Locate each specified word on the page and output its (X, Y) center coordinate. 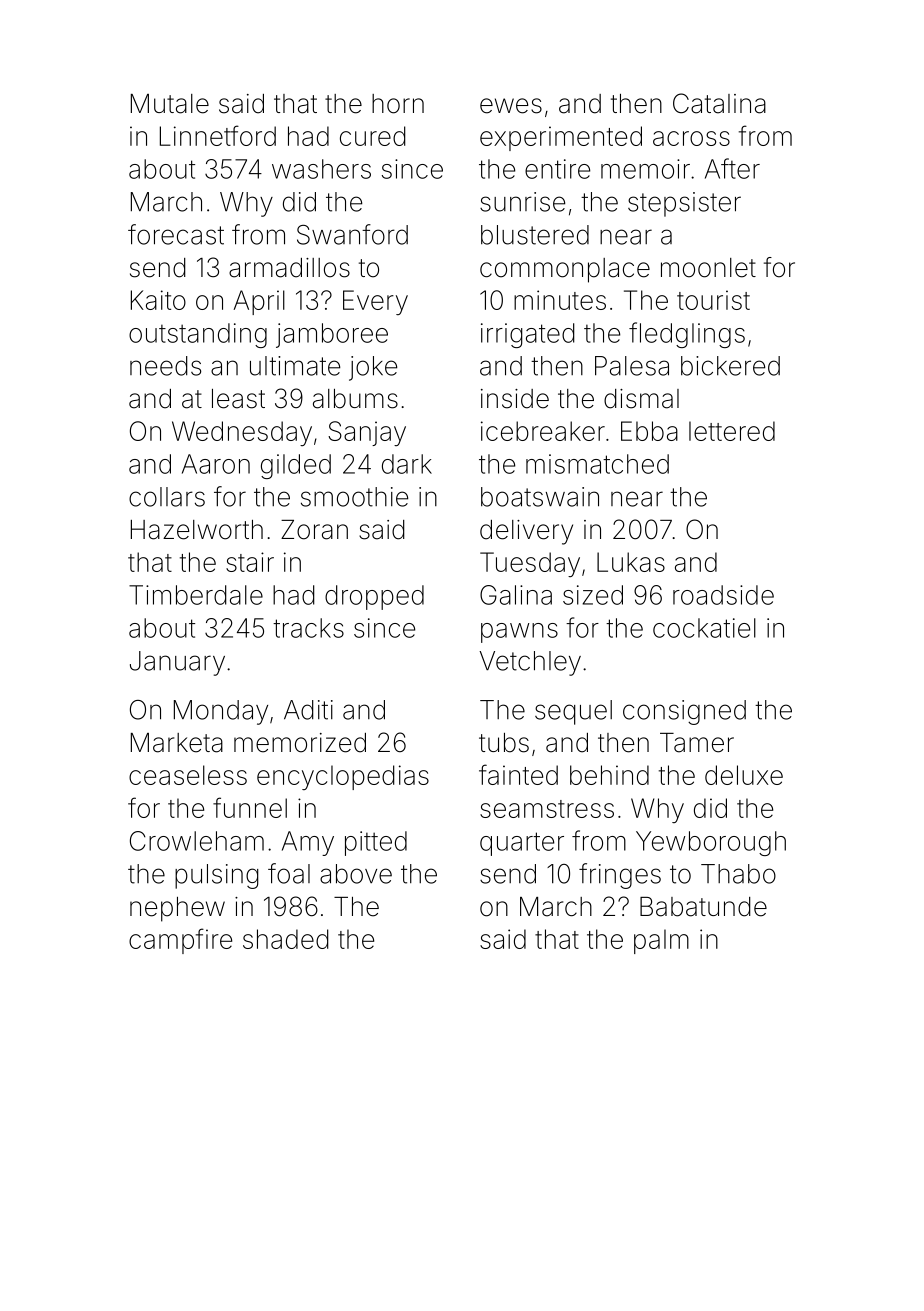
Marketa (177, 743)
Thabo (738, 874)
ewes (511, 106)
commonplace (565, 270)
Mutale (170, 104)
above (356, 874)
